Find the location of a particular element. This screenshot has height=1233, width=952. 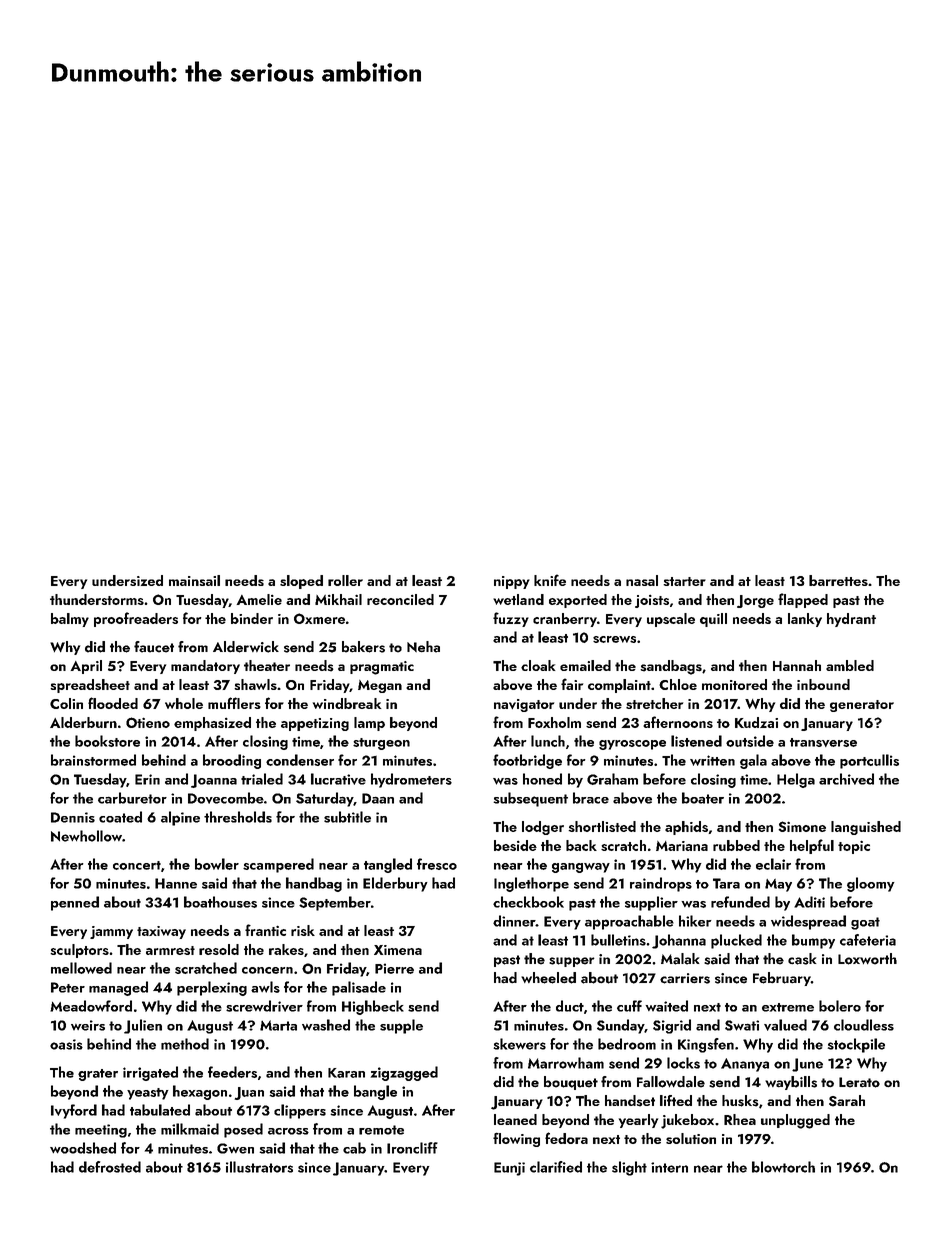

wheeled is located at coordinates (548, 978).
